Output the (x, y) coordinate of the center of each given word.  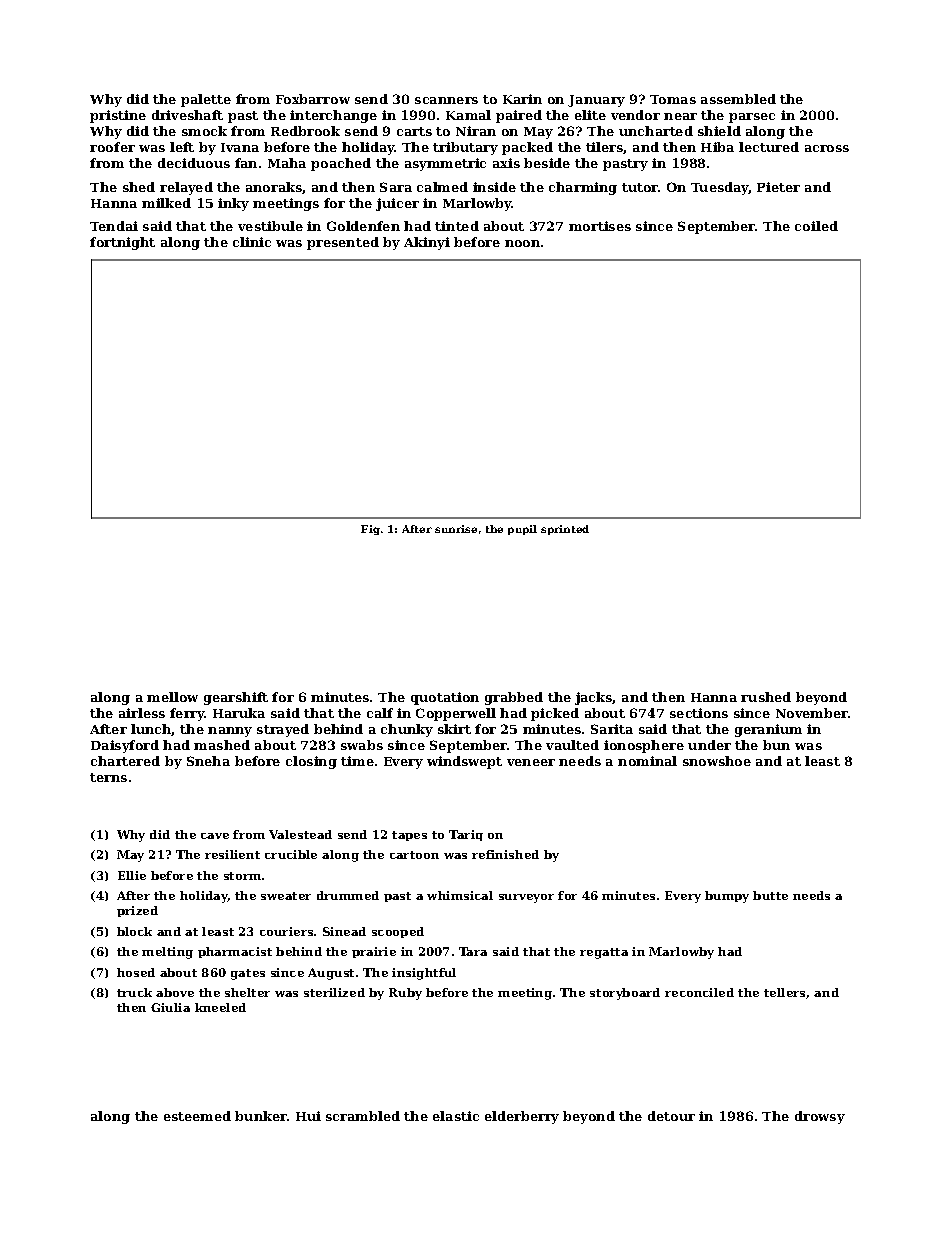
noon (522, 243)
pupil (522, 530)
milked (166, 203)
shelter (247, 992)
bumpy (727, 897)
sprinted (565, 530)
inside (494, 187)
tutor (640, 187)
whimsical (460, 895)
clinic (252, 242)
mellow (172, 697)
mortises (600, 226)
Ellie (132, 875)
